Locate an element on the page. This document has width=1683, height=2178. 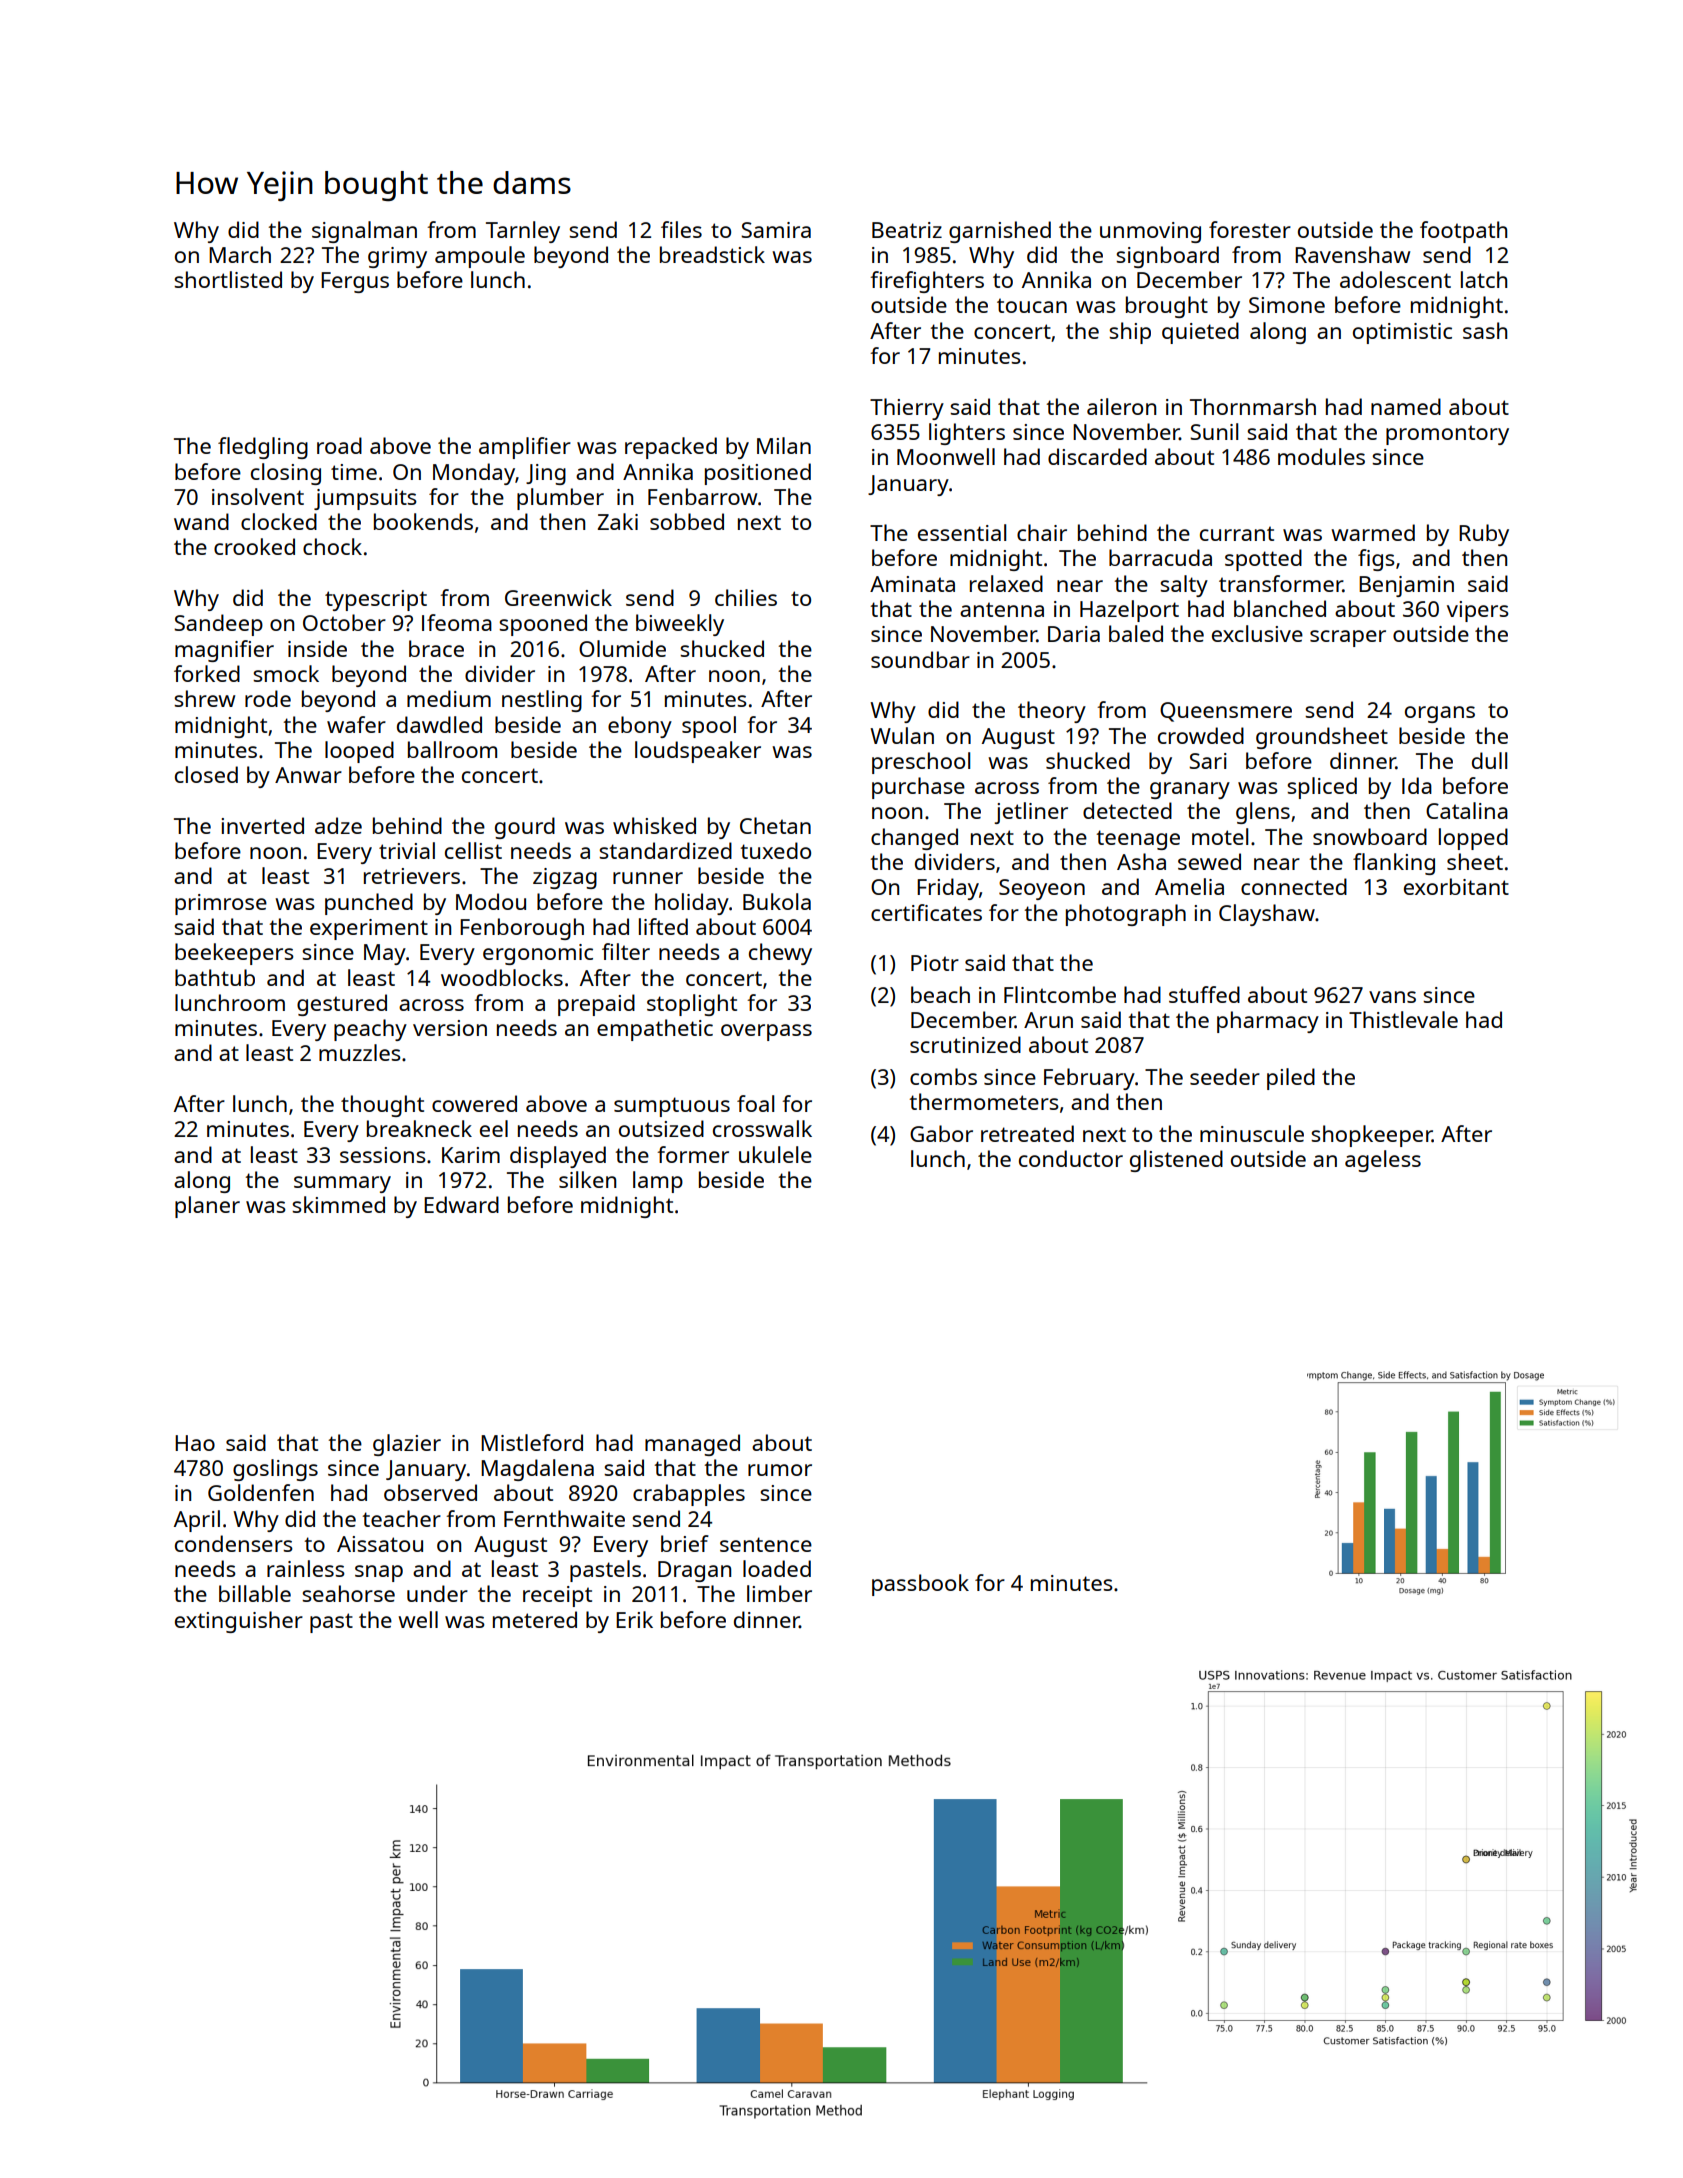
managed is located at coordinates (692, 1445).
